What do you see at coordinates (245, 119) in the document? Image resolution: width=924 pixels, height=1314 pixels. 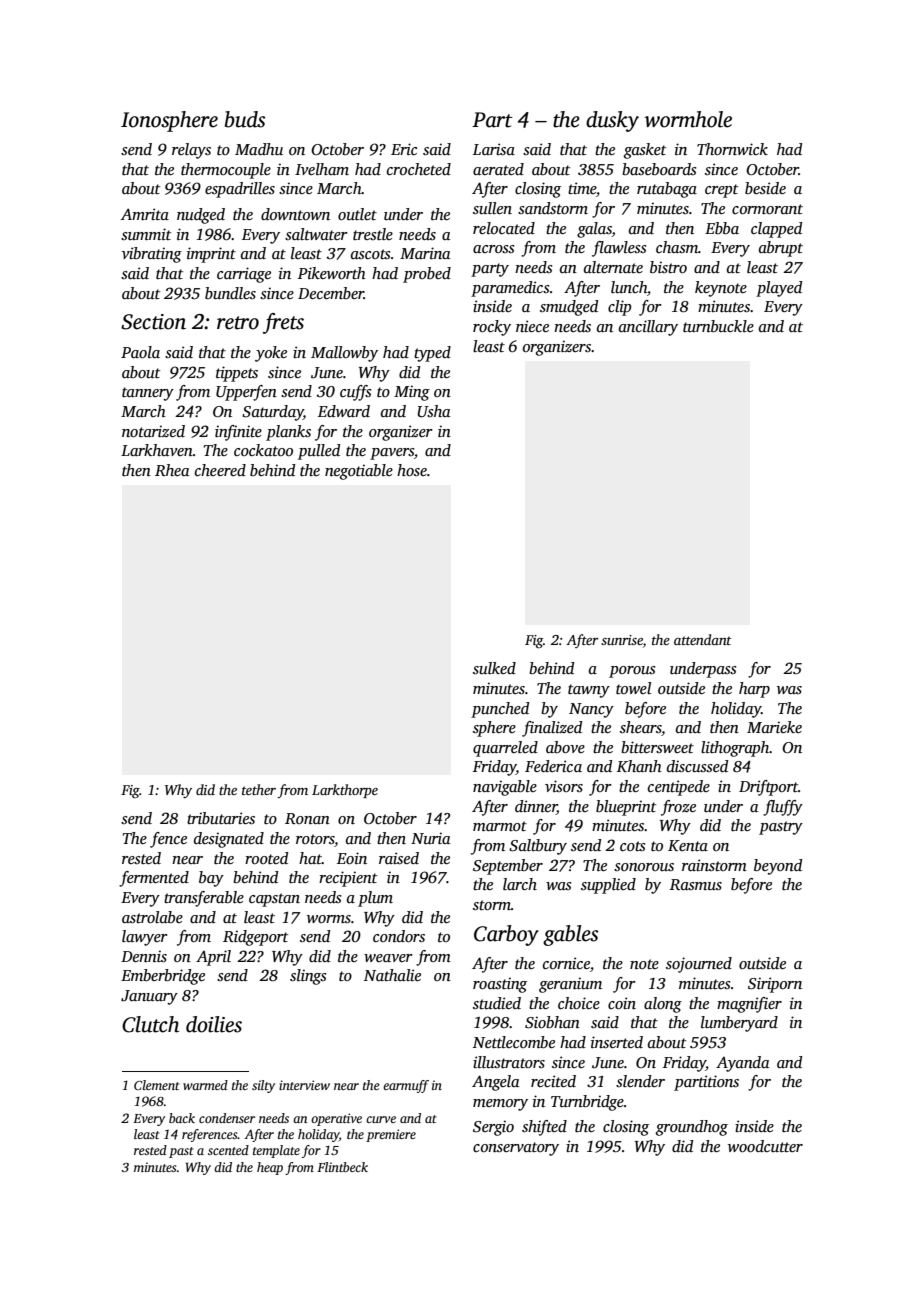 I see `buds` at bounding box center [245, 119].
